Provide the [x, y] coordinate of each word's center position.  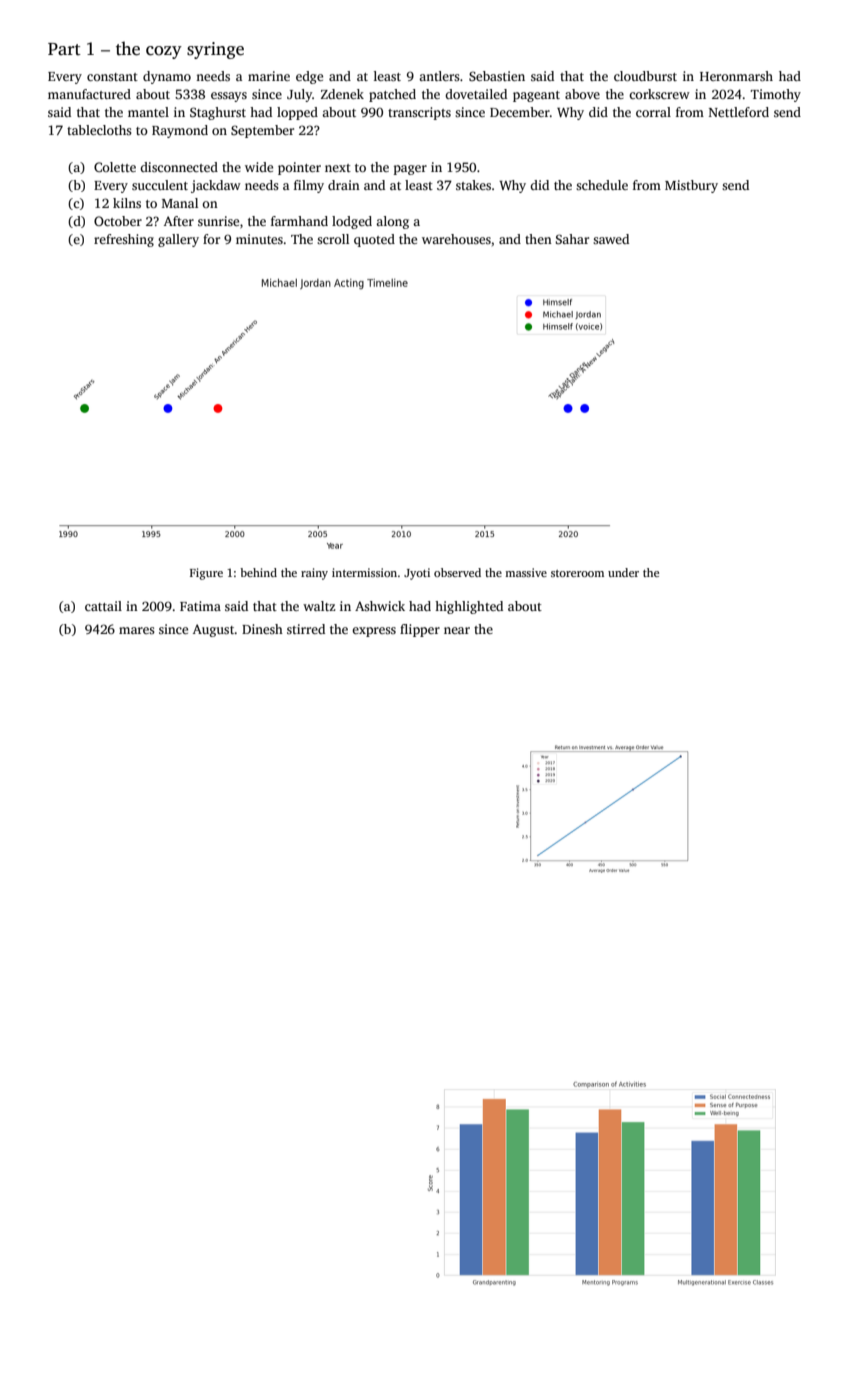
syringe [215, 50]
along [392, 222]
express [374, 632]
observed [457, 572]
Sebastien [497, 76]
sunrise [218, 221]
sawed [611, 239]
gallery [178, 240]
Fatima [200, 606]
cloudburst [645, 76]
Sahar [572, 239]
